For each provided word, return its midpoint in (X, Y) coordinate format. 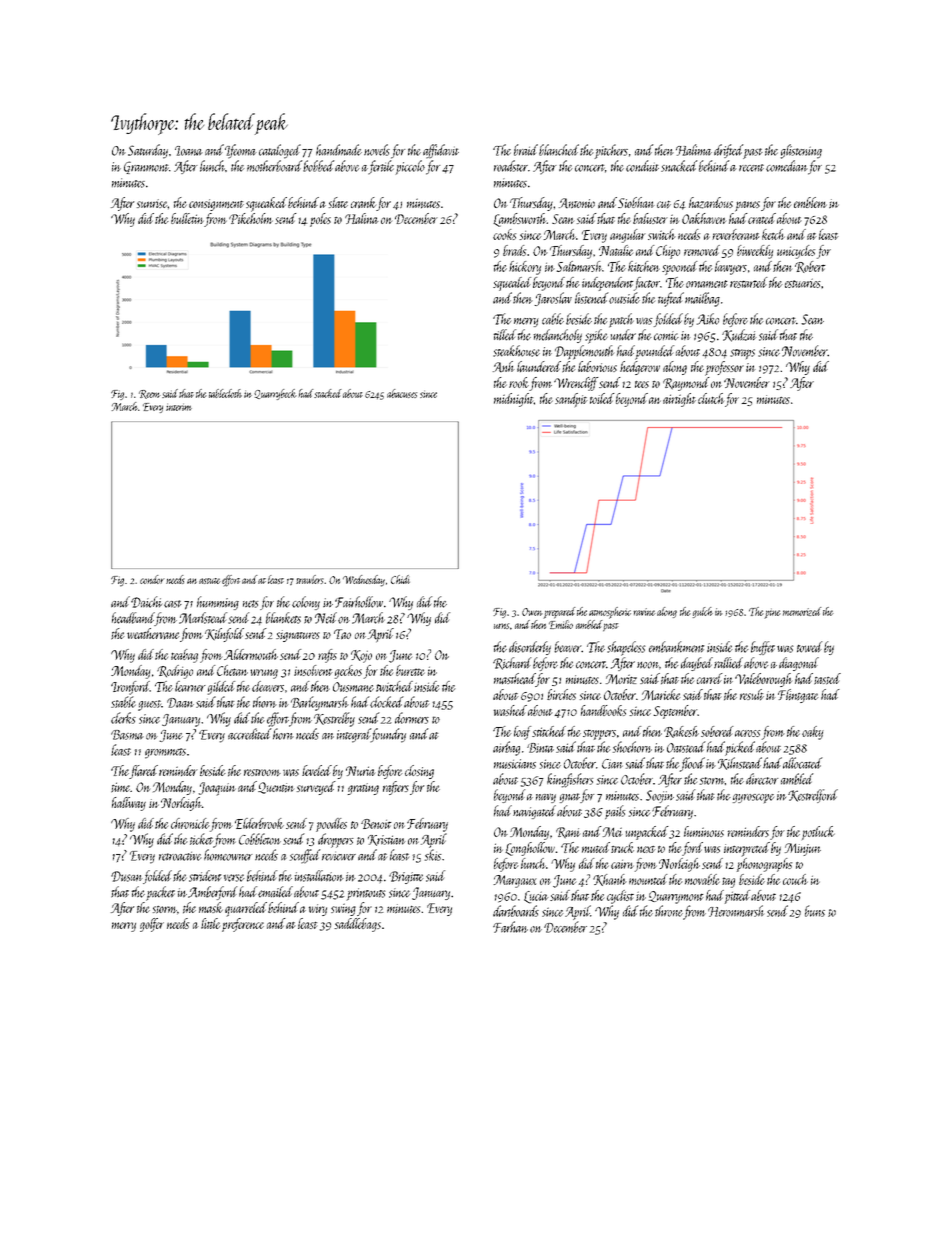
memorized (802, 611)
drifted (728, 151)
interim (179, 407)
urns (501, 626)
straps (742, 354)
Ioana (189, 151)
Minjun (803, 849)
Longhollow (530, 849)
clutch (711, 398)
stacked (328, 393)
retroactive (180, 856)
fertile (381, 167)
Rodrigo (175, 672)
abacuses (402, 393)
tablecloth (225, 393)
